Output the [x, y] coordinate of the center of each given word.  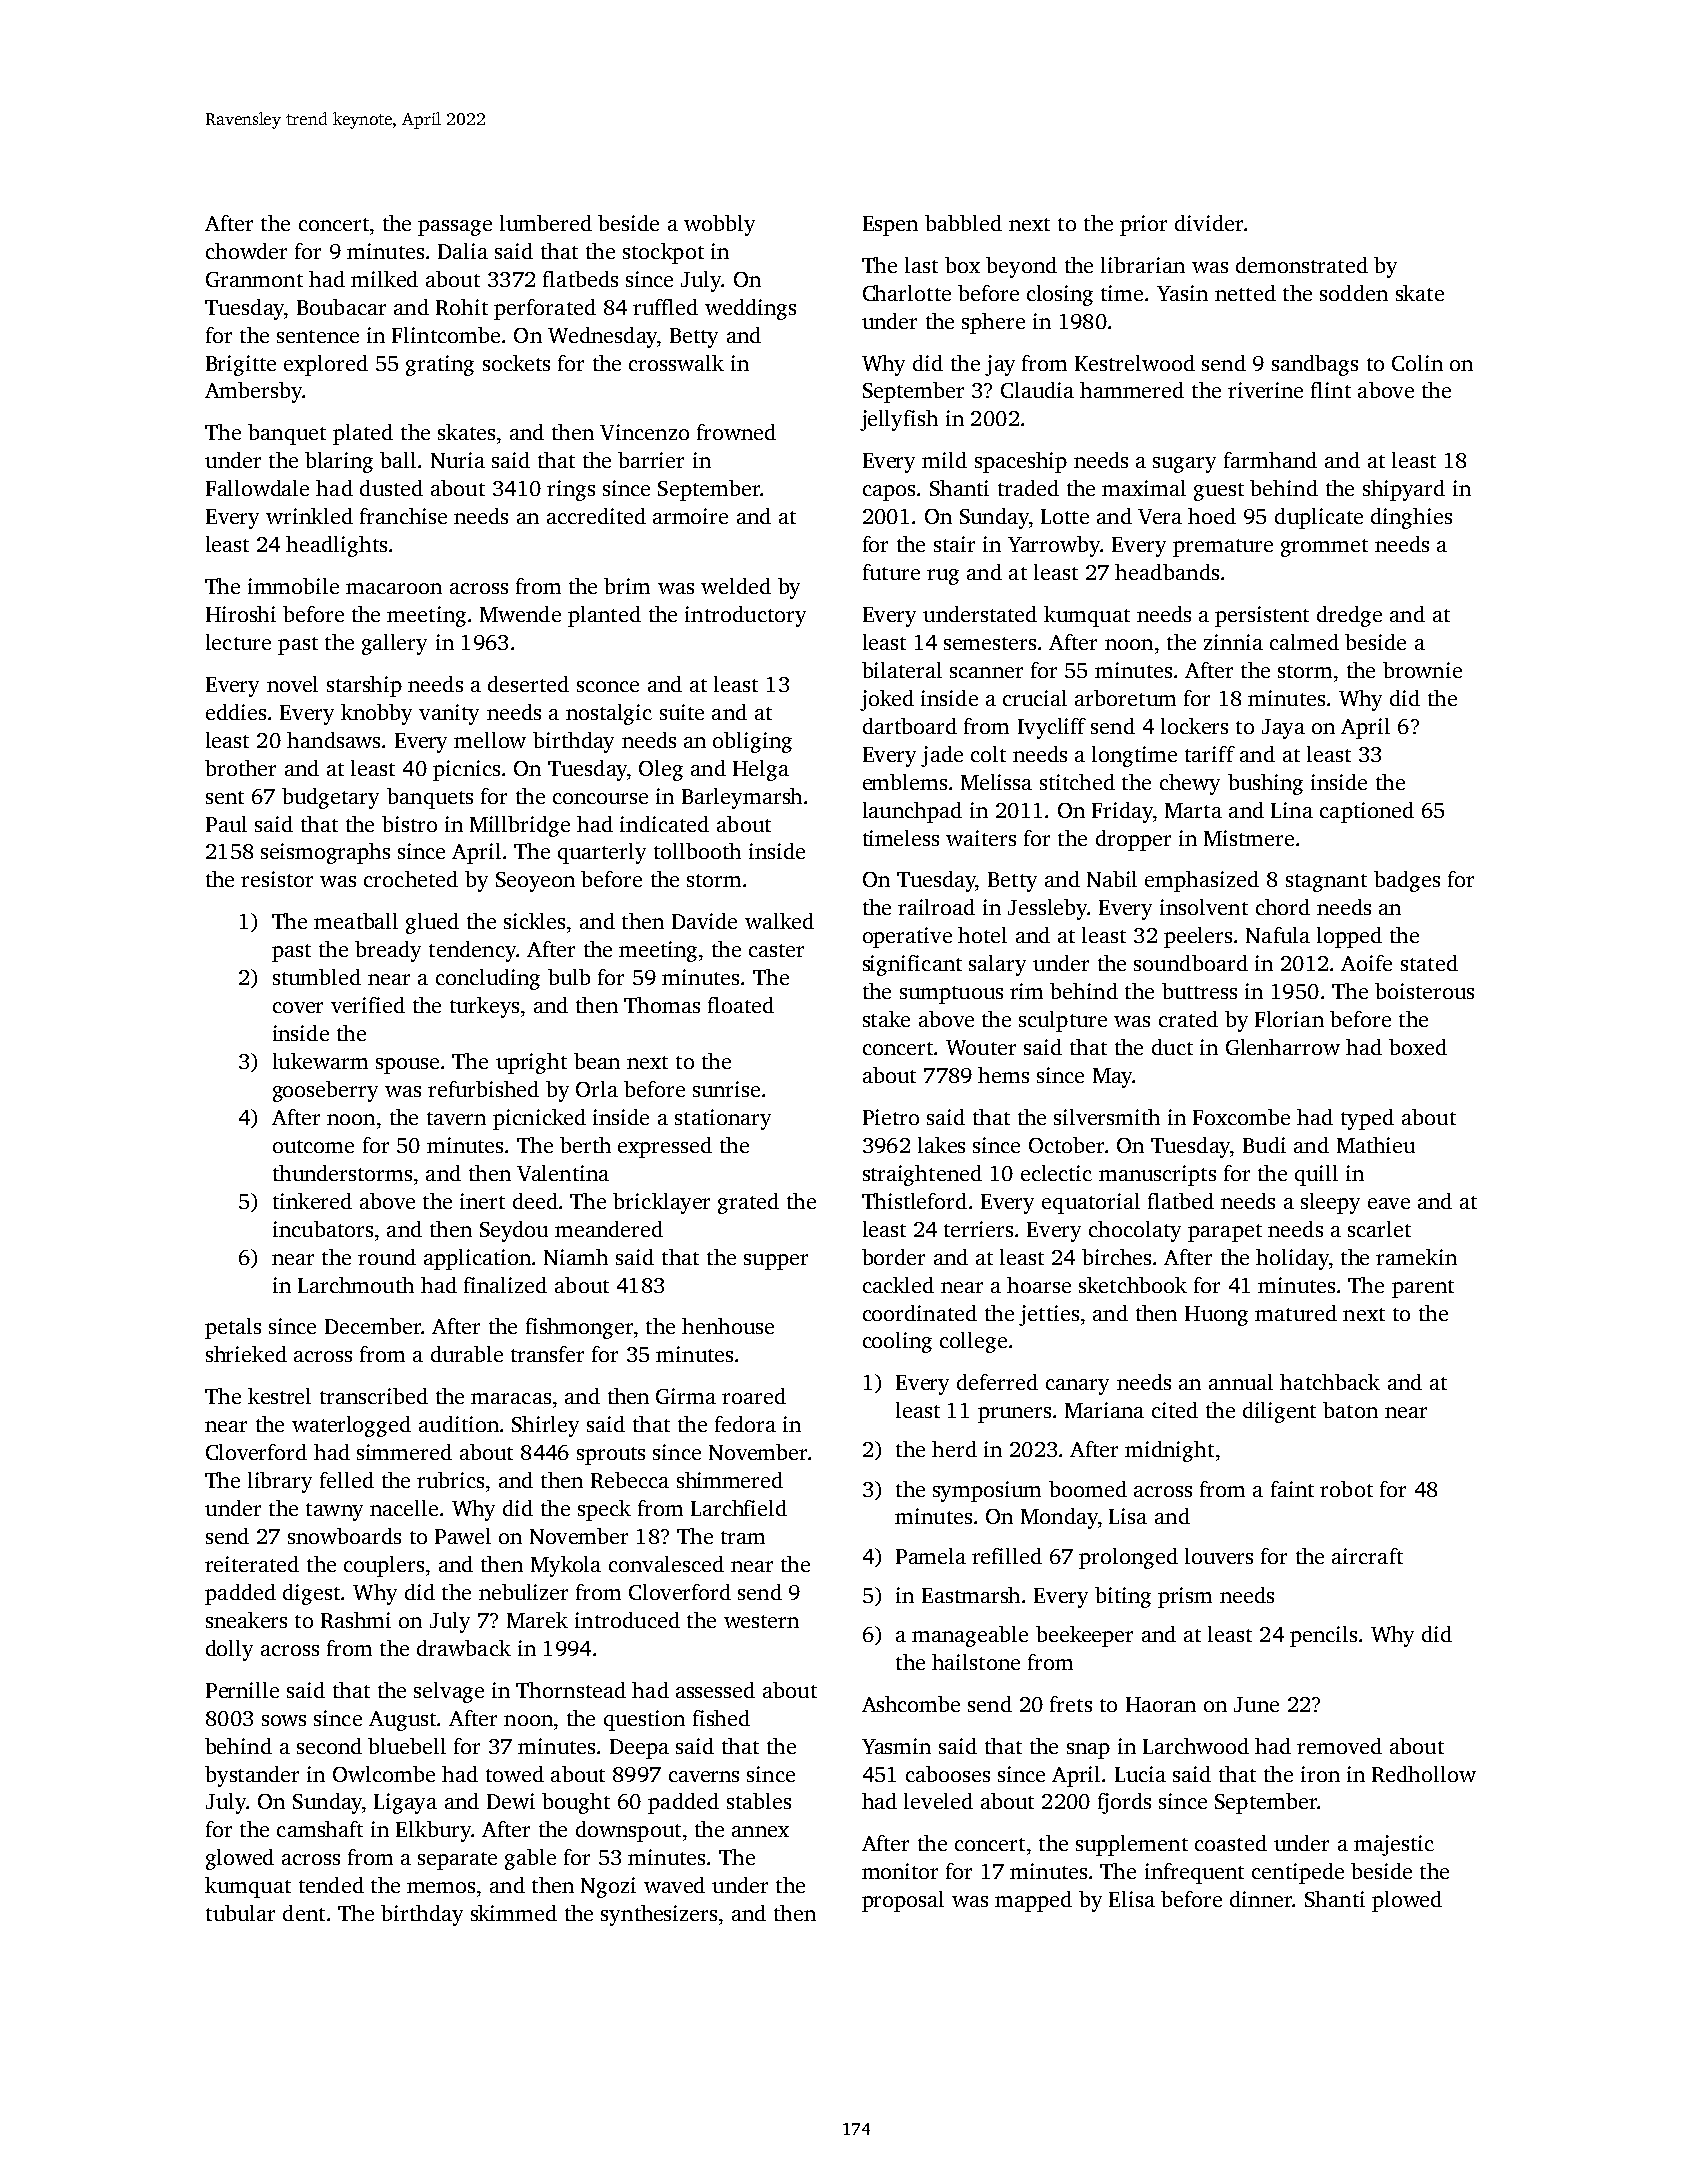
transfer [547, 1354]
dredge [1349, 616]
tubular [240, 1913]
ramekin [1416, 1257]
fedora [745, 1424]
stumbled [317, 977]
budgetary [330, 798]
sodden [1354, 293]
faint [1292, 1489]
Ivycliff [1052, 728]
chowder [246, 251]
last [921, 265]
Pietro [891, 1117]
